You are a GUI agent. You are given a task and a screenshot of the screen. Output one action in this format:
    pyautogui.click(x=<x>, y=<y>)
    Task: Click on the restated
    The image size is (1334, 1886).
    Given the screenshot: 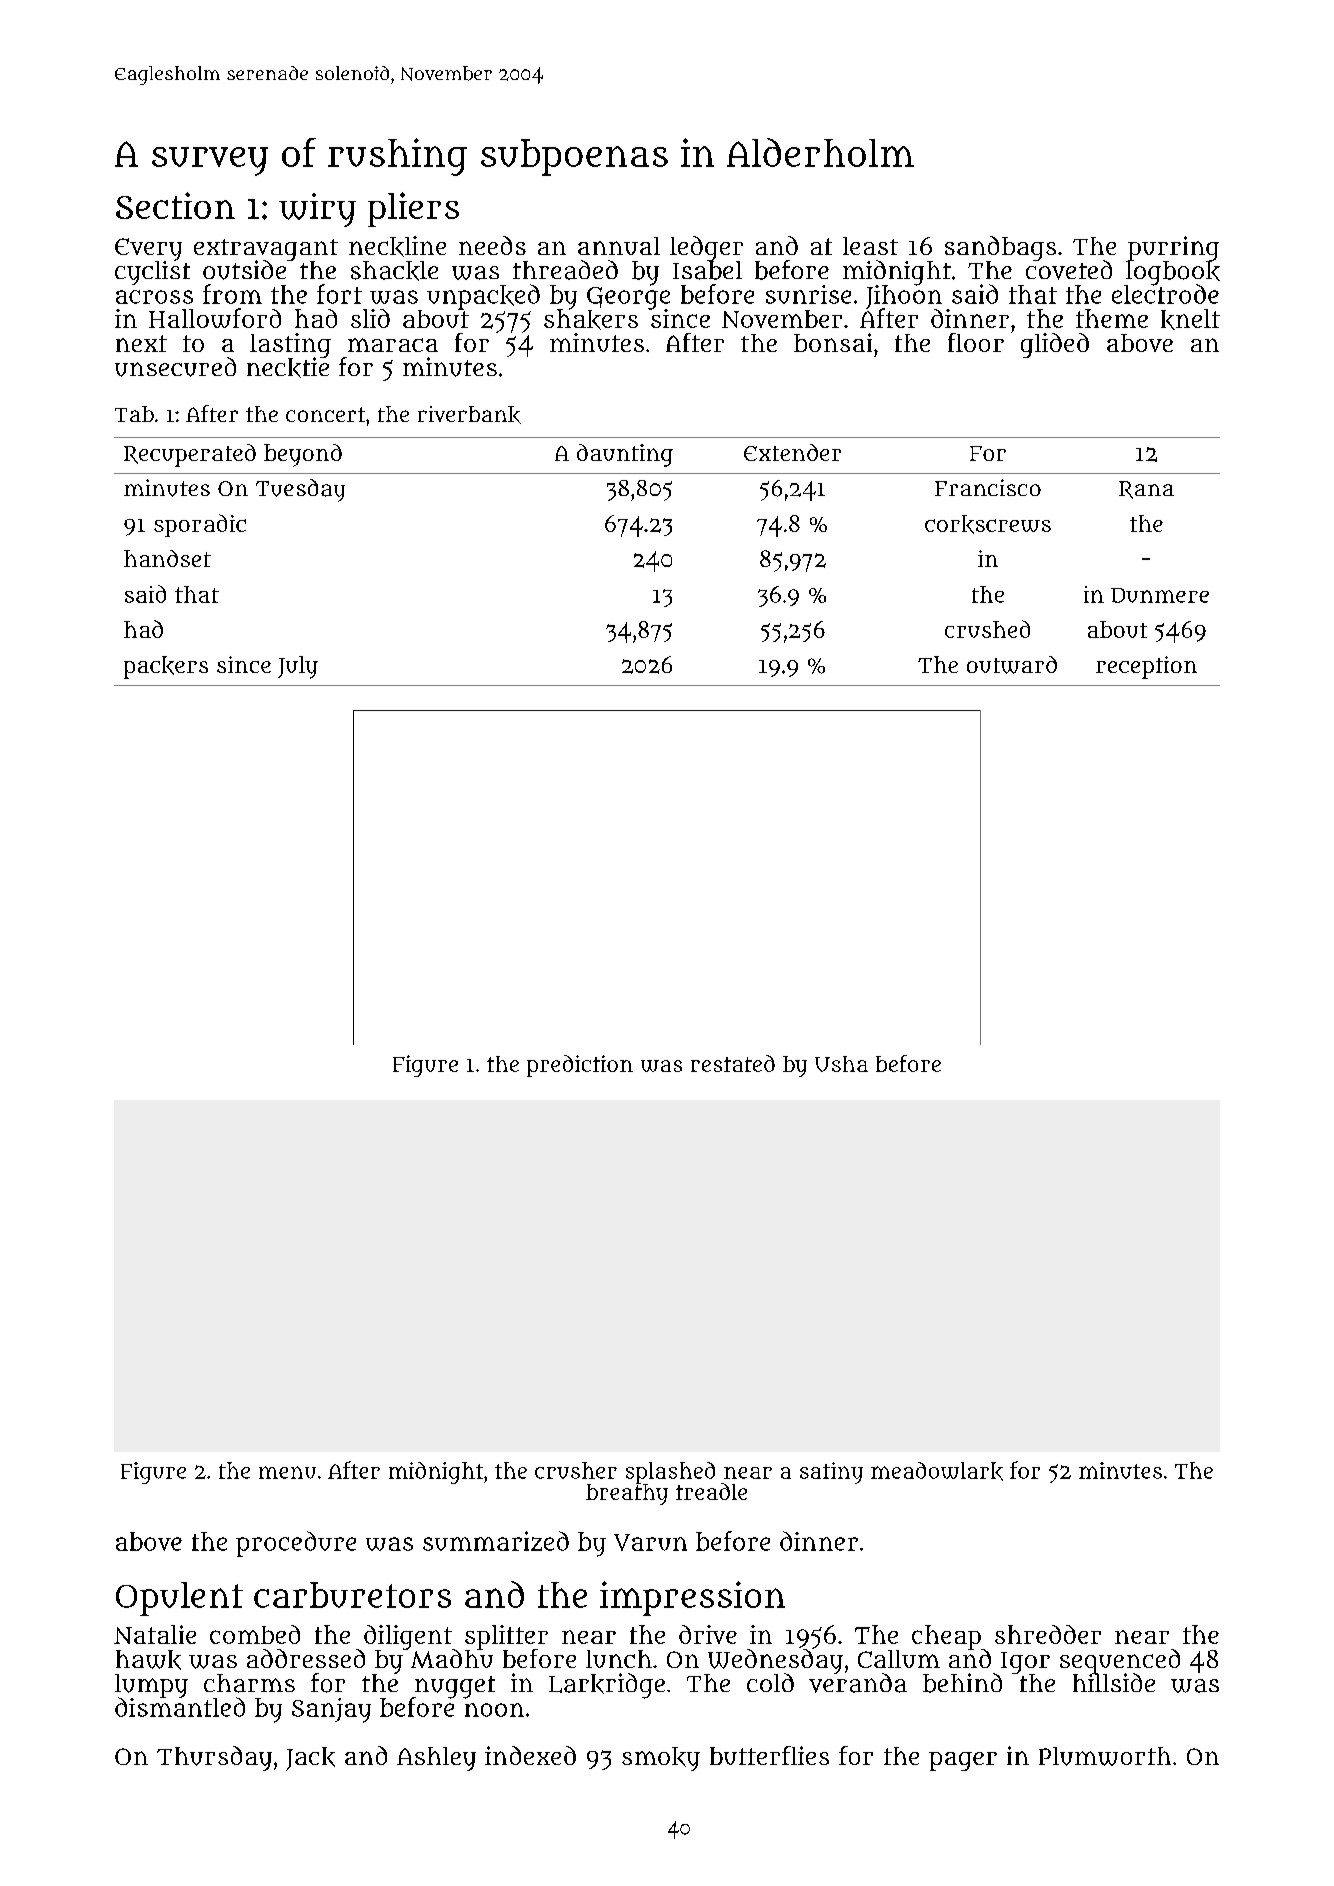 What is the action you would take?
    pyautogui.click(x=733, y=1063)
